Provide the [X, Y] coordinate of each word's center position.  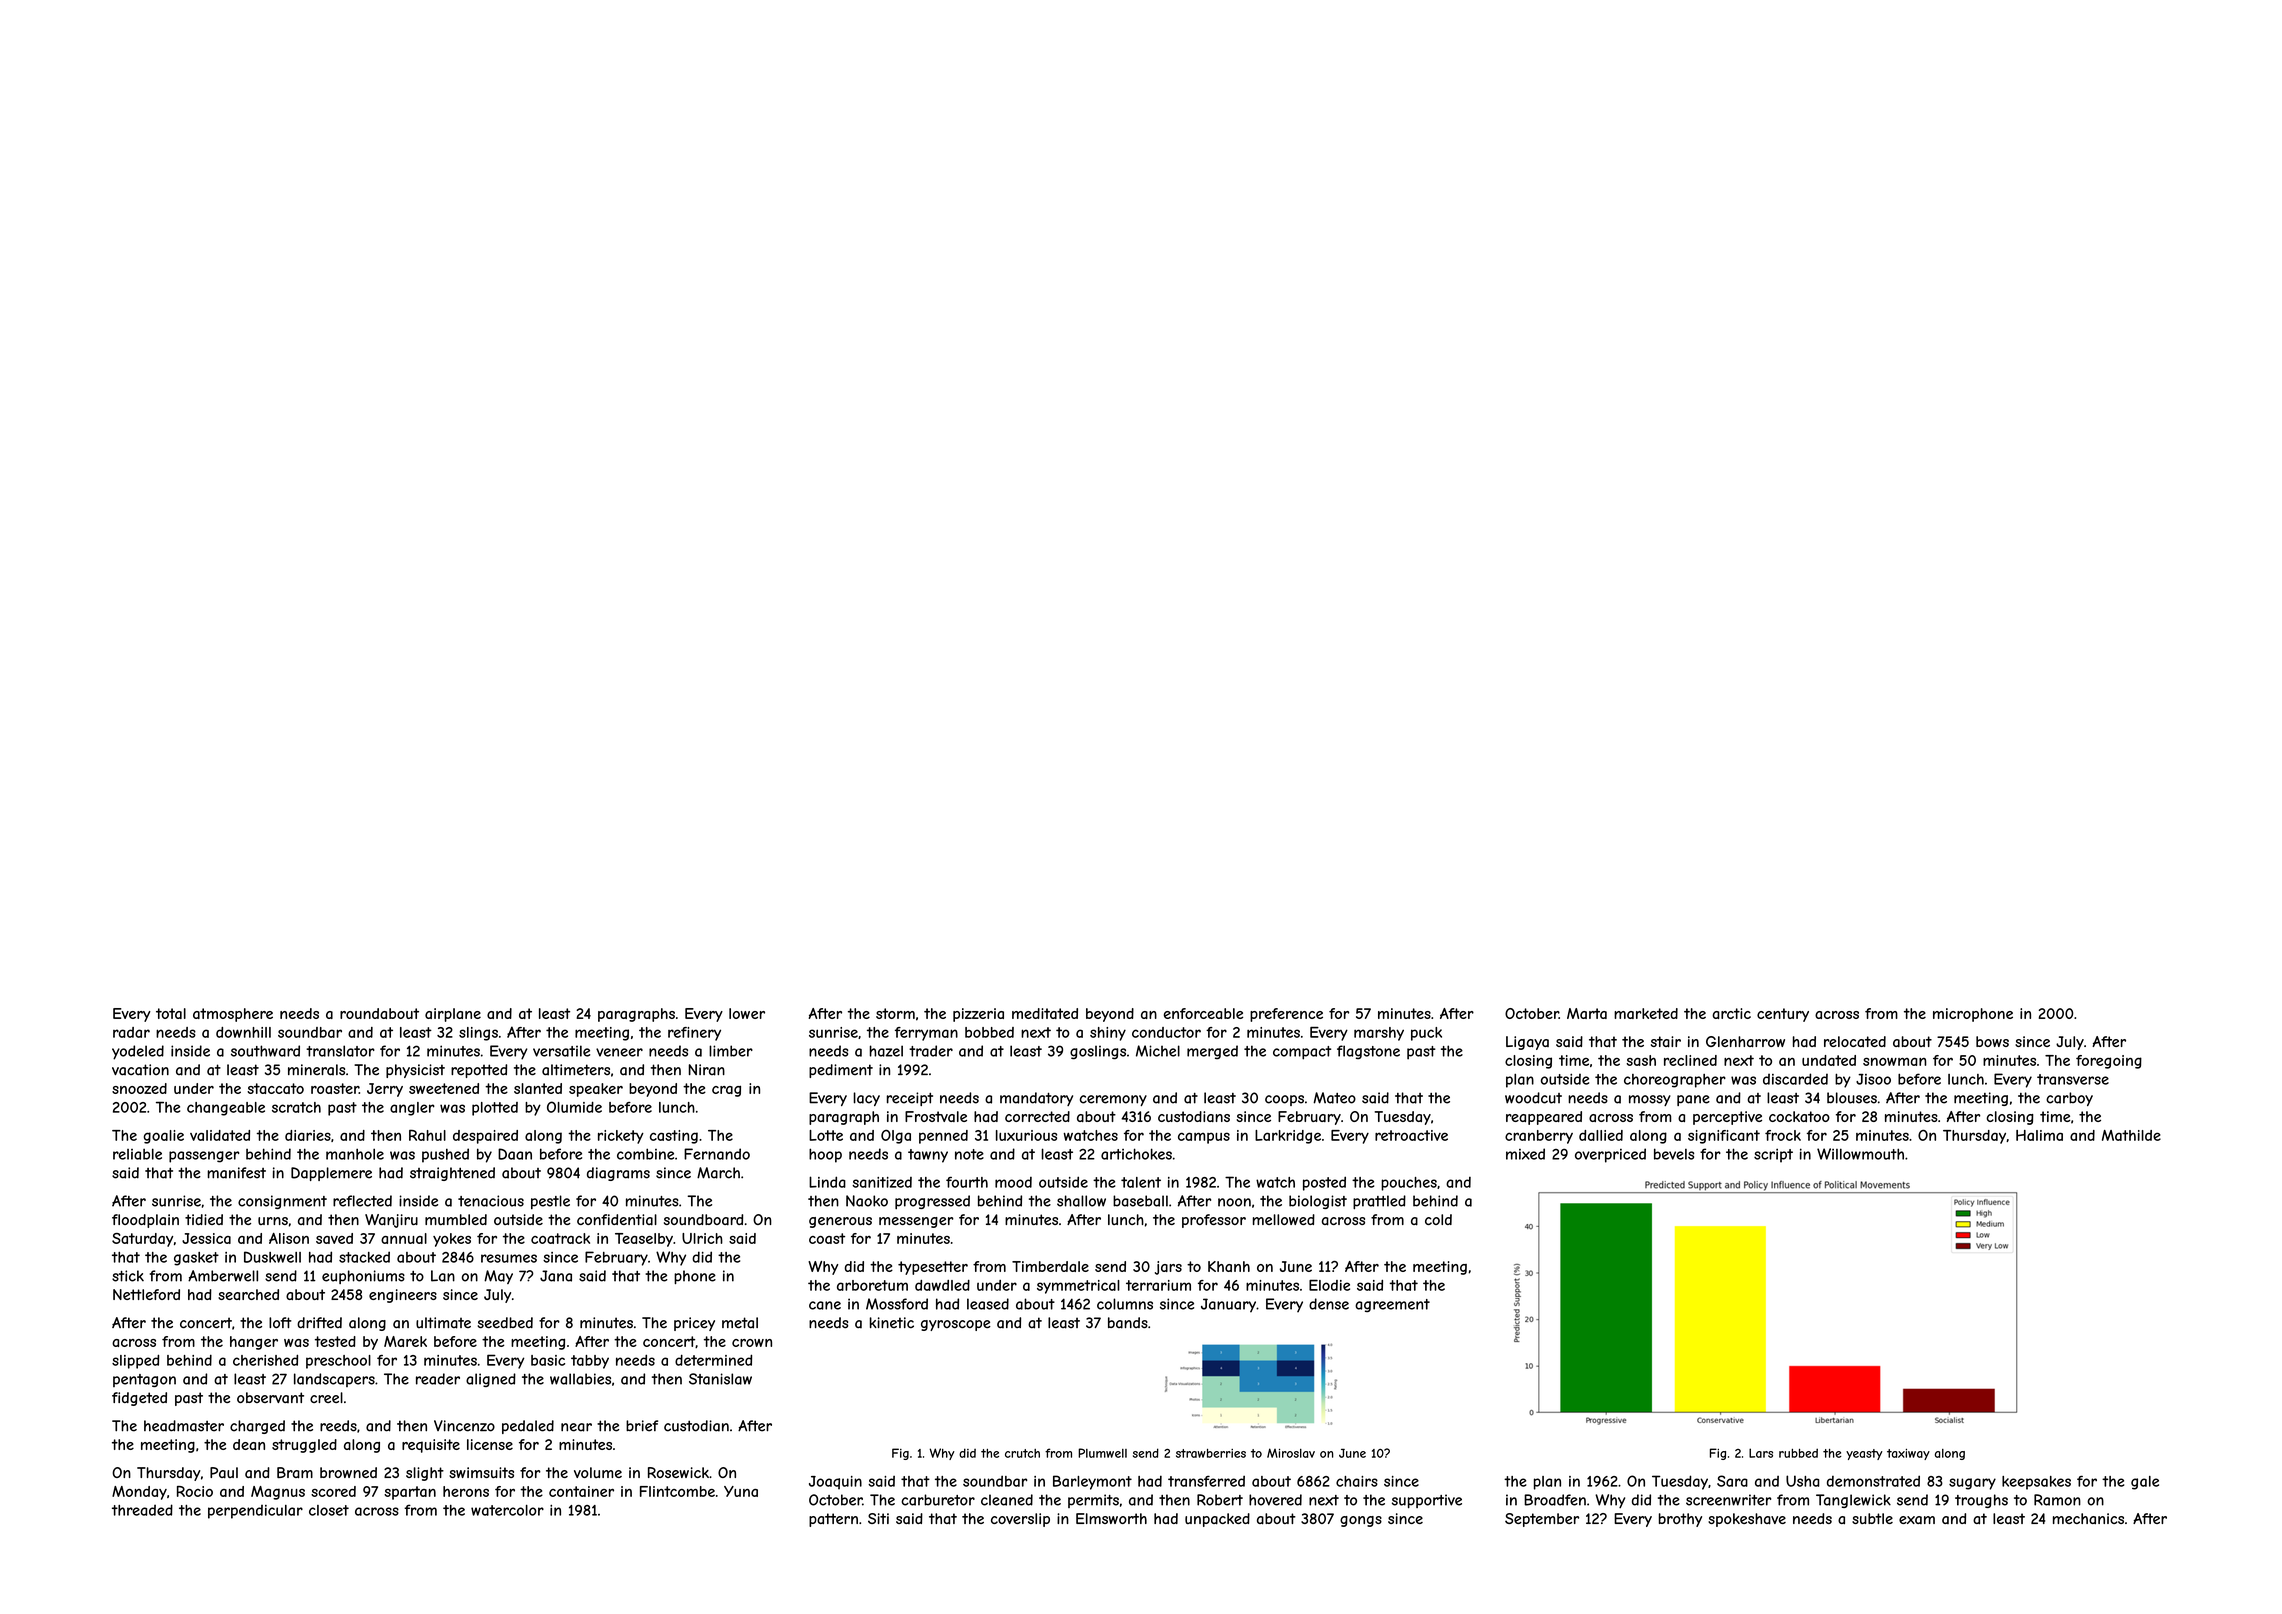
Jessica [206, 1238]
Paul [224, 1473]
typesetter [933, 1268]
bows [1992, 1041]
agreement [1392, 1305]
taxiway [1908, 1454]
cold [1438, 1219]
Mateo [1334, 1098]
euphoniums [363, 1277]
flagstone [1368, 1052]
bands [1128, 1323]
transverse [2073, 1079]
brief [642, 1426]
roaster [335, 1088]
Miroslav [1291, 1453]
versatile [561, 1051]
